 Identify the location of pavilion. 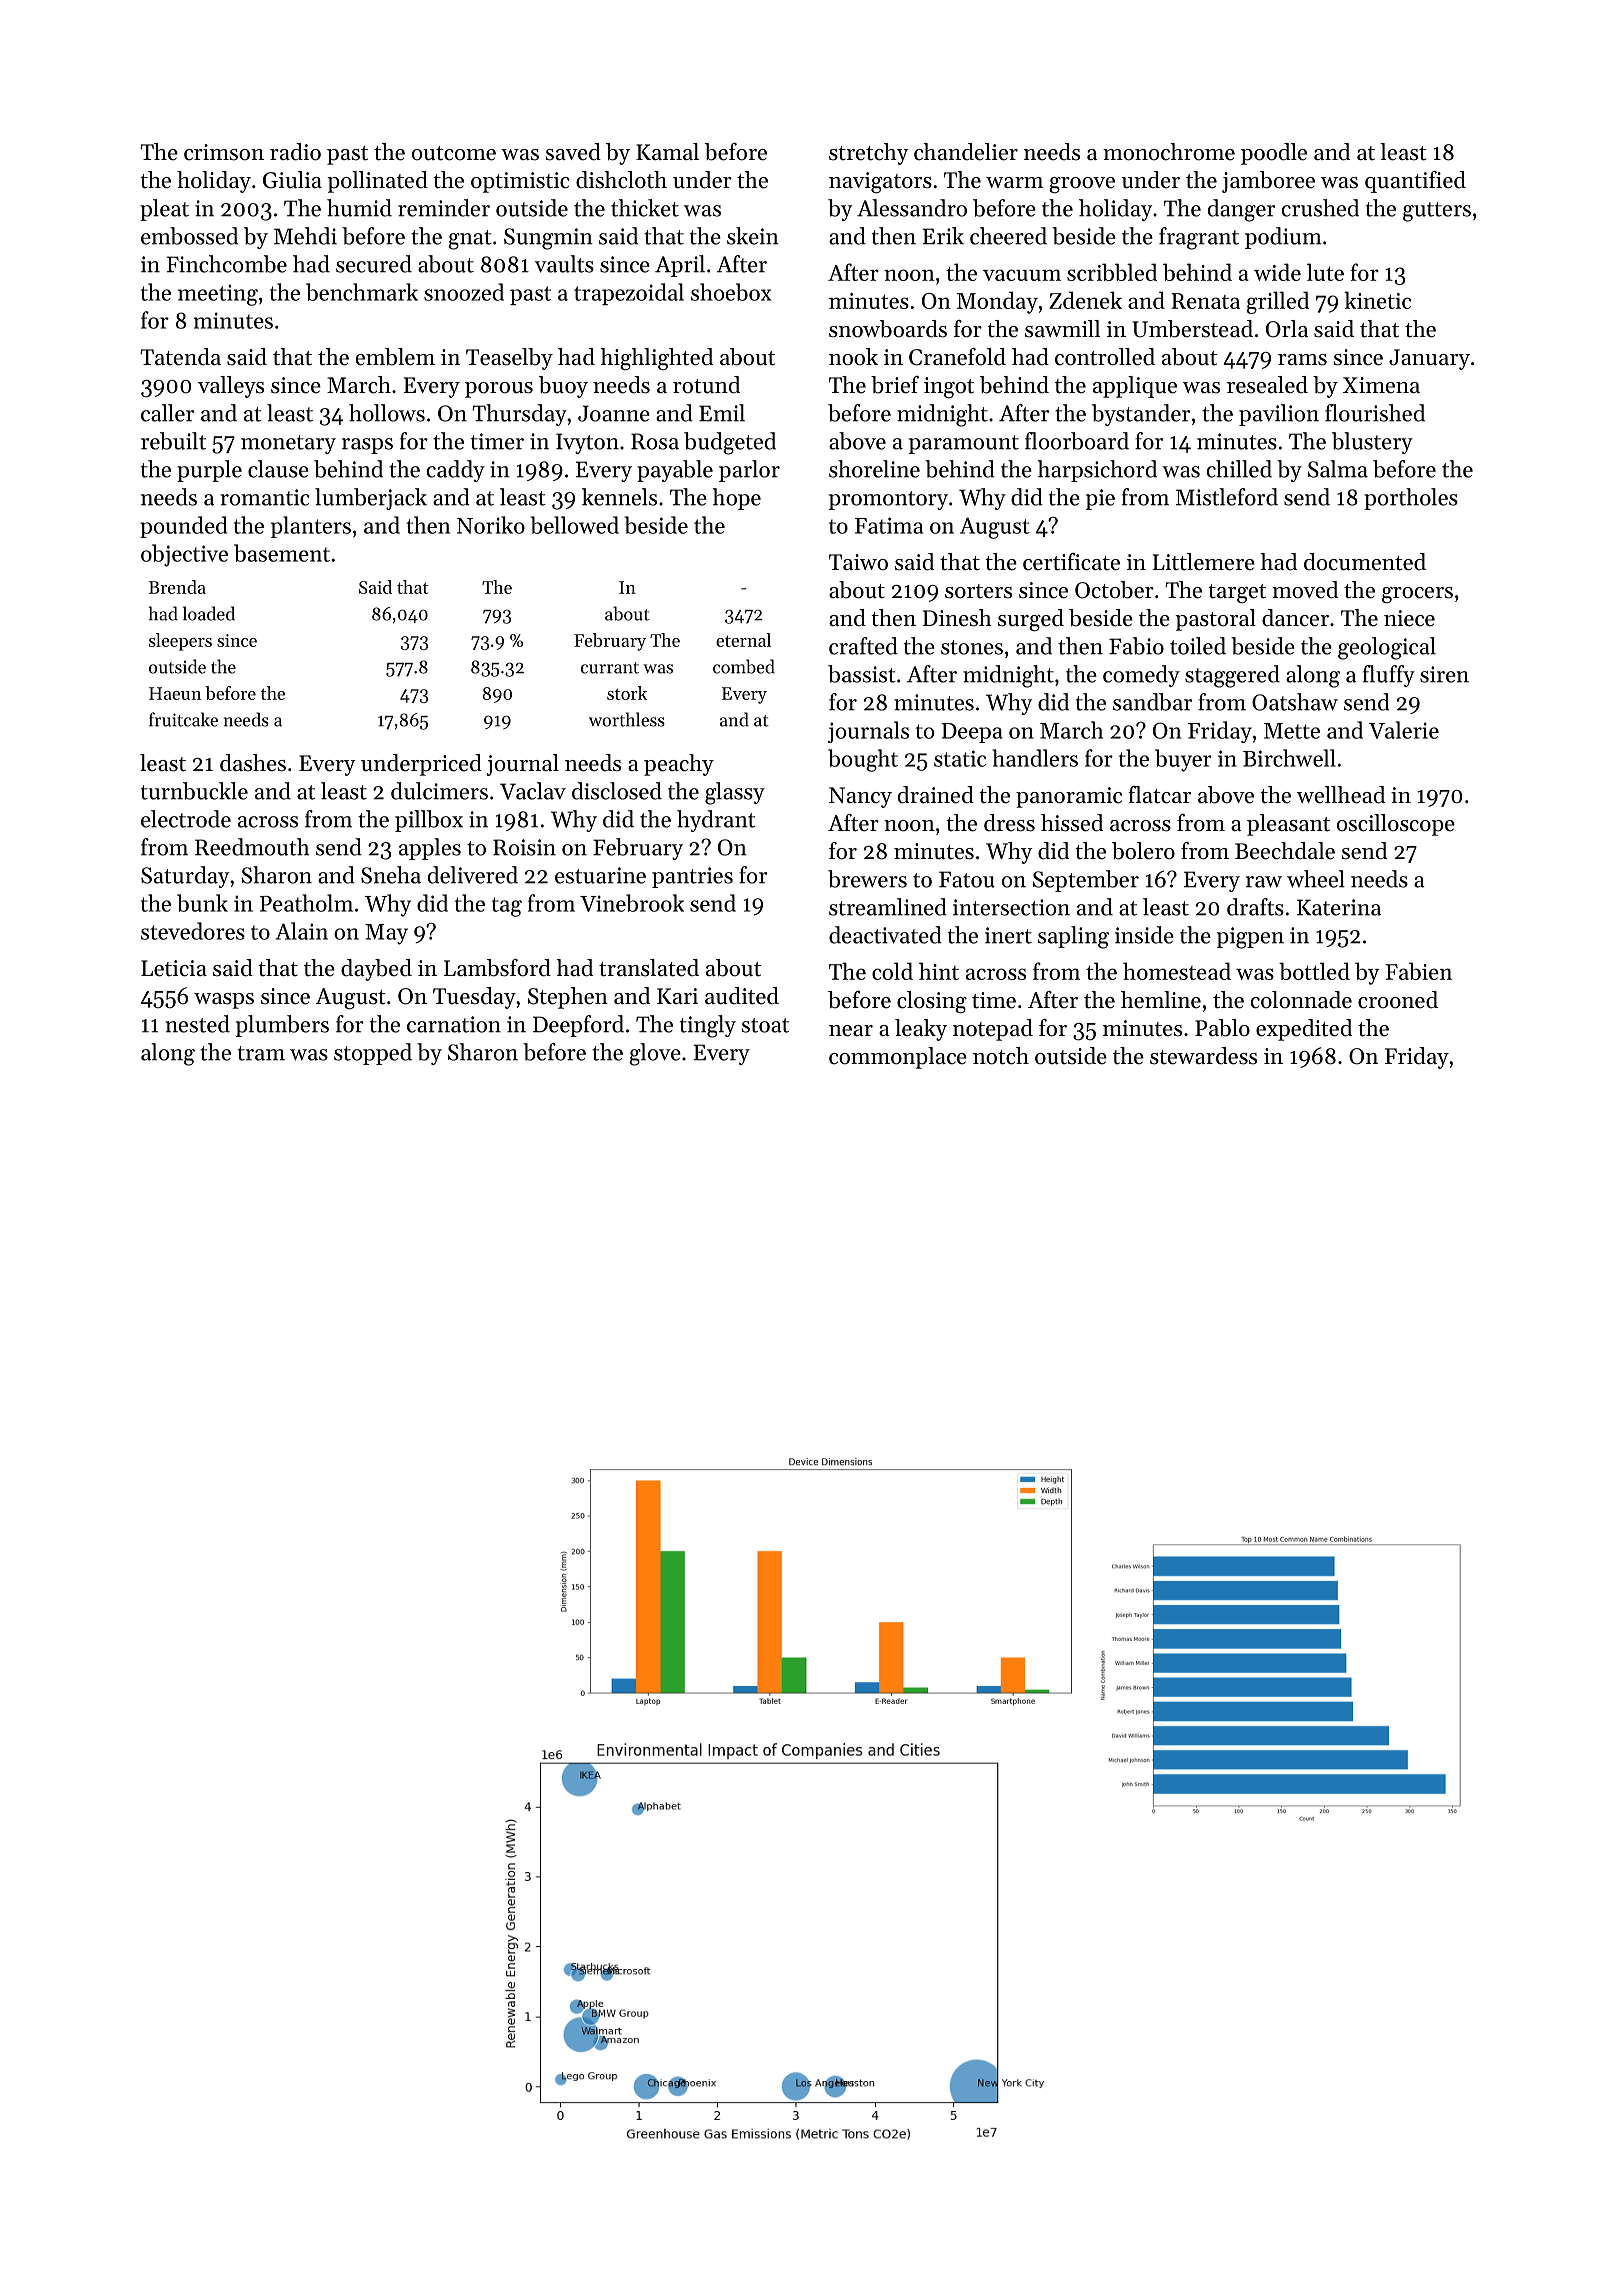
(1279, 415).
